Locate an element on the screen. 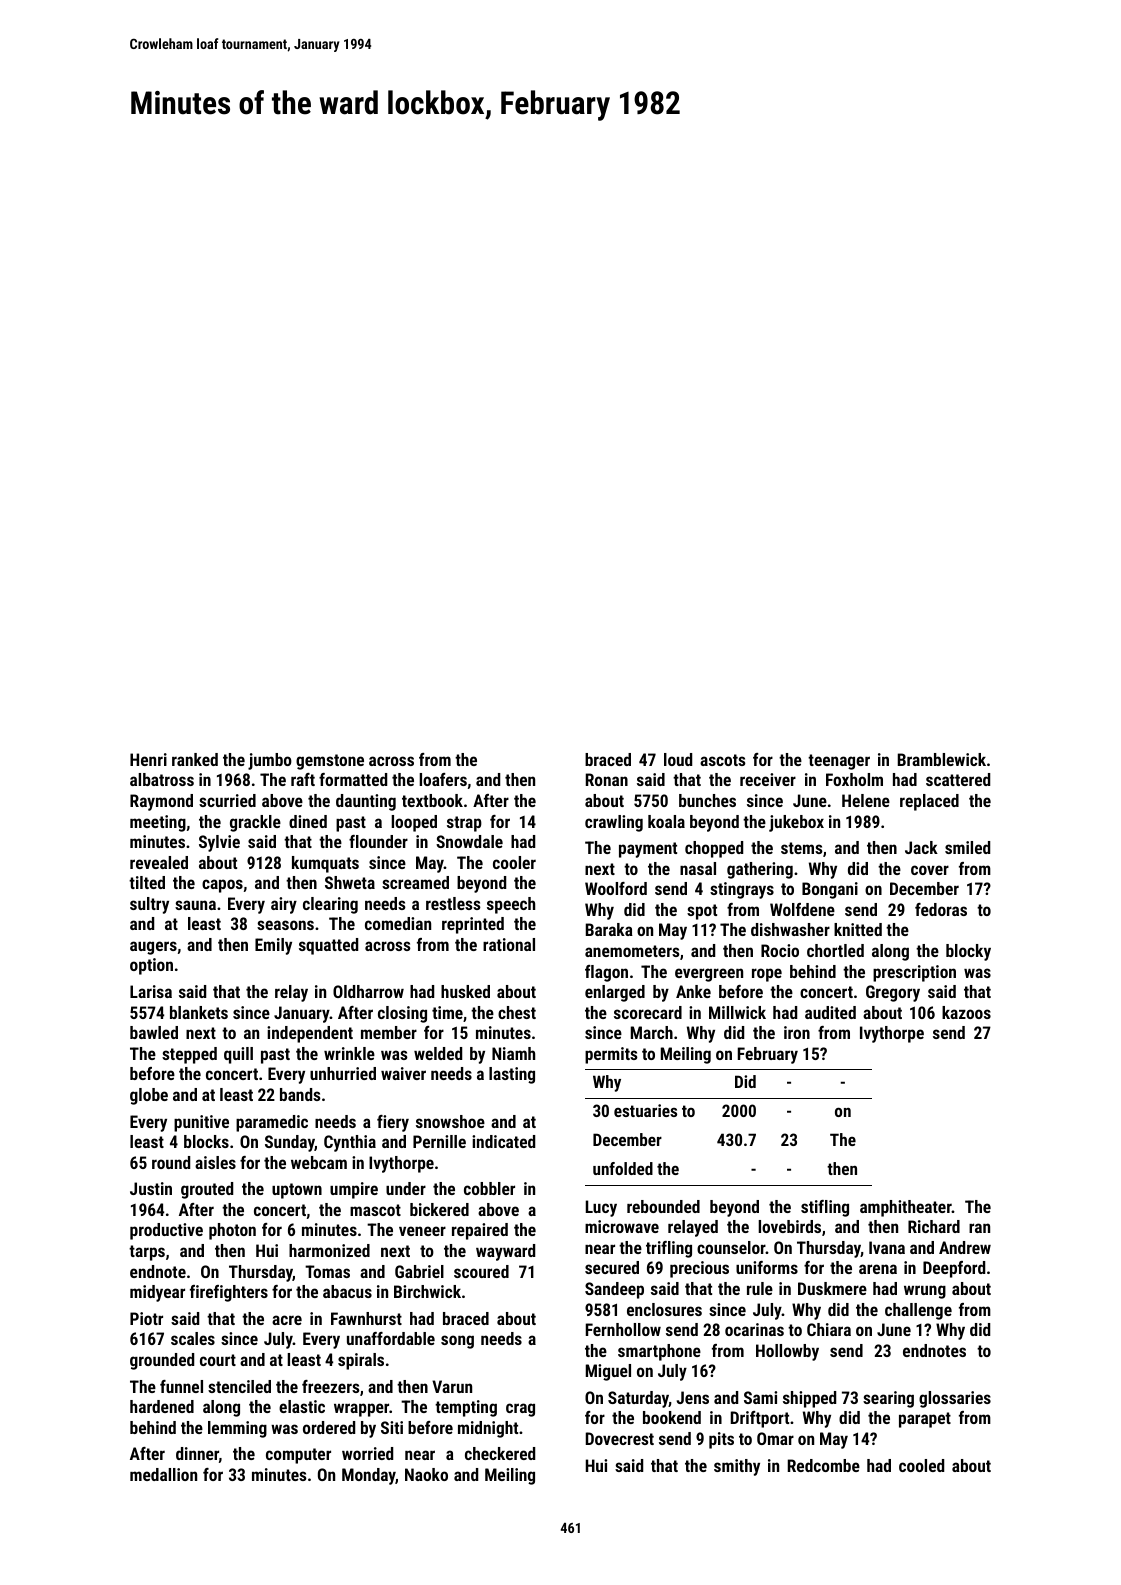 The width and height of the screenshot is (1121, 1585). medallion is located at coordinates (163, 1474).
